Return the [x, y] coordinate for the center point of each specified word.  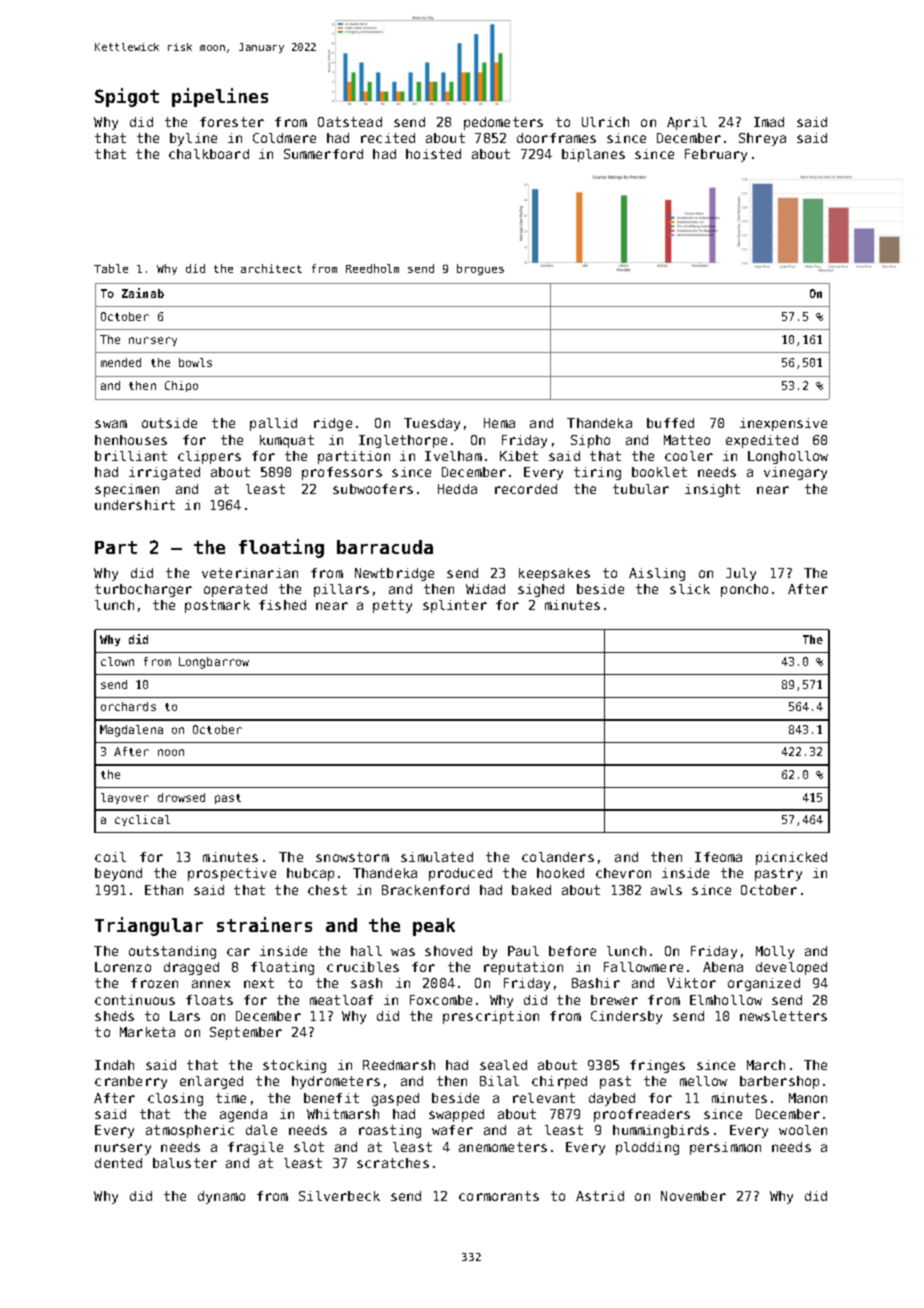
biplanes [593, 155]
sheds [114, 1016]
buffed [670, 423]
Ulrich [605, 122]
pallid [273, 424]
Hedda [457, 489]
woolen [803, 1130]
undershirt [135, 505]
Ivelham [453, 456]
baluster [185, 1163]
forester [232, 122]
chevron [623, 873]
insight [712, 490]
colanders [558, 857]
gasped [395, 1099]
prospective [232, 874]
